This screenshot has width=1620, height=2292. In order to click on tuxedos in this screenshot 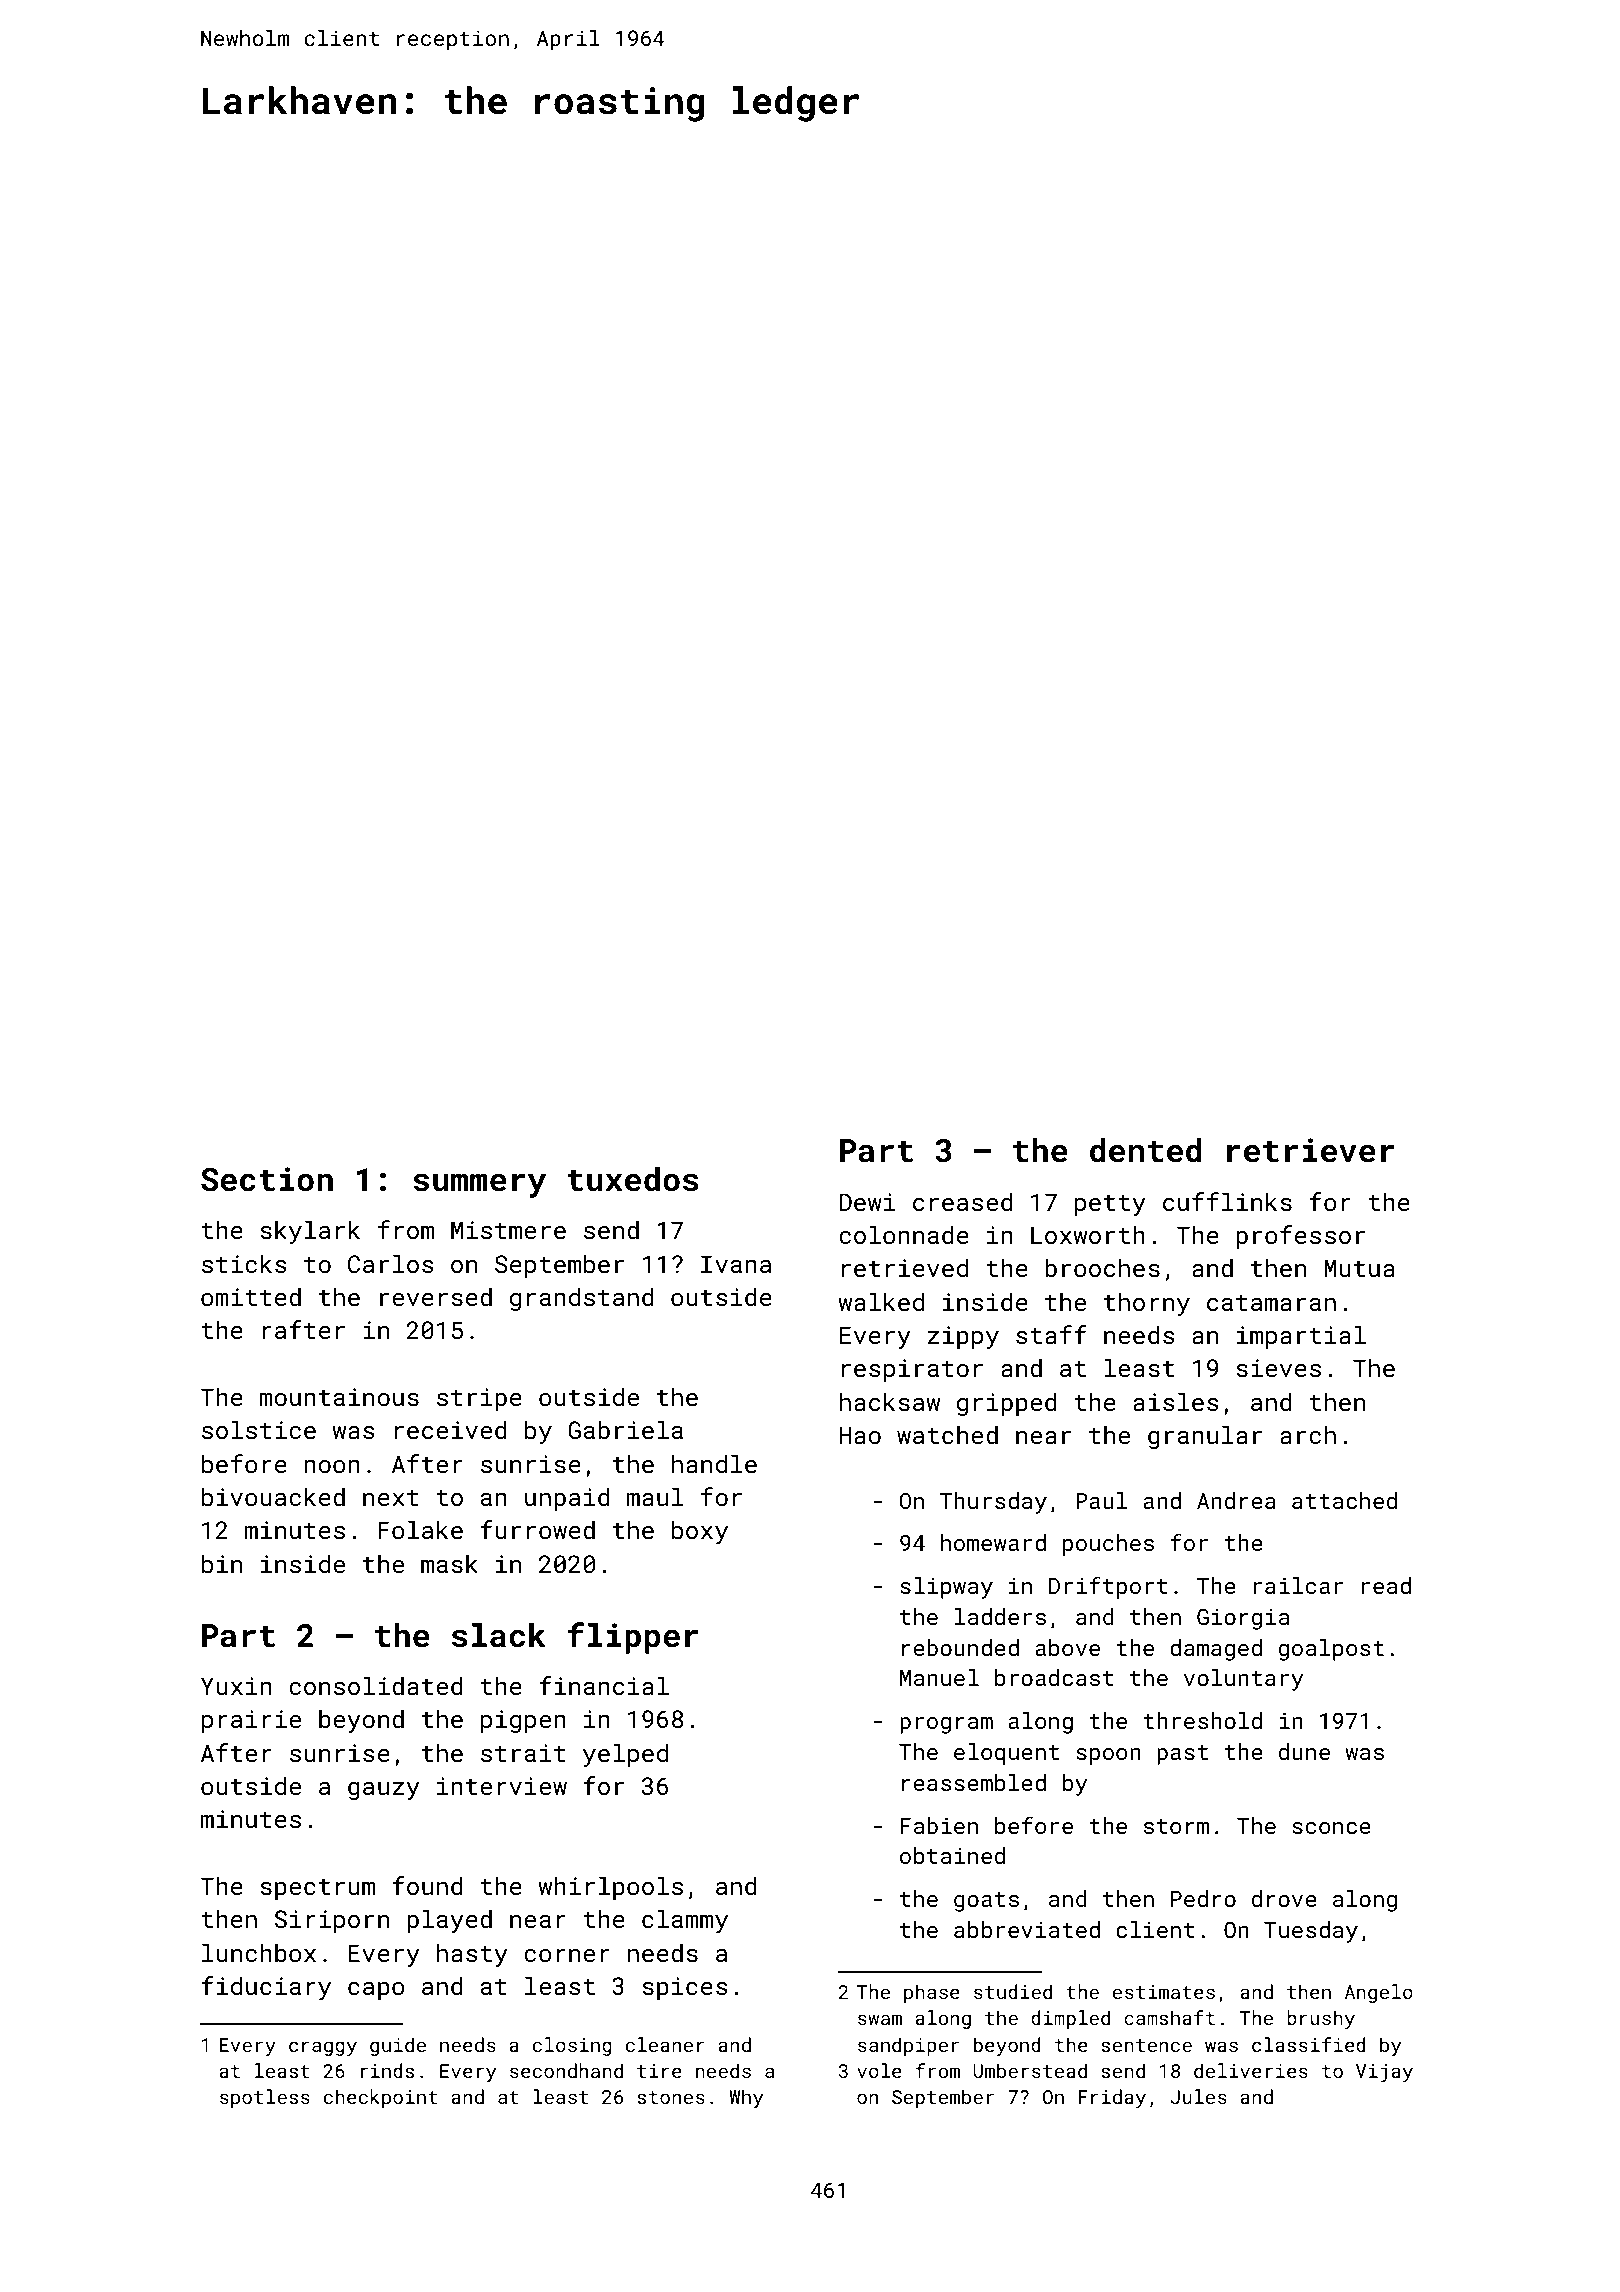, I will do `click(633, 1179)`.
